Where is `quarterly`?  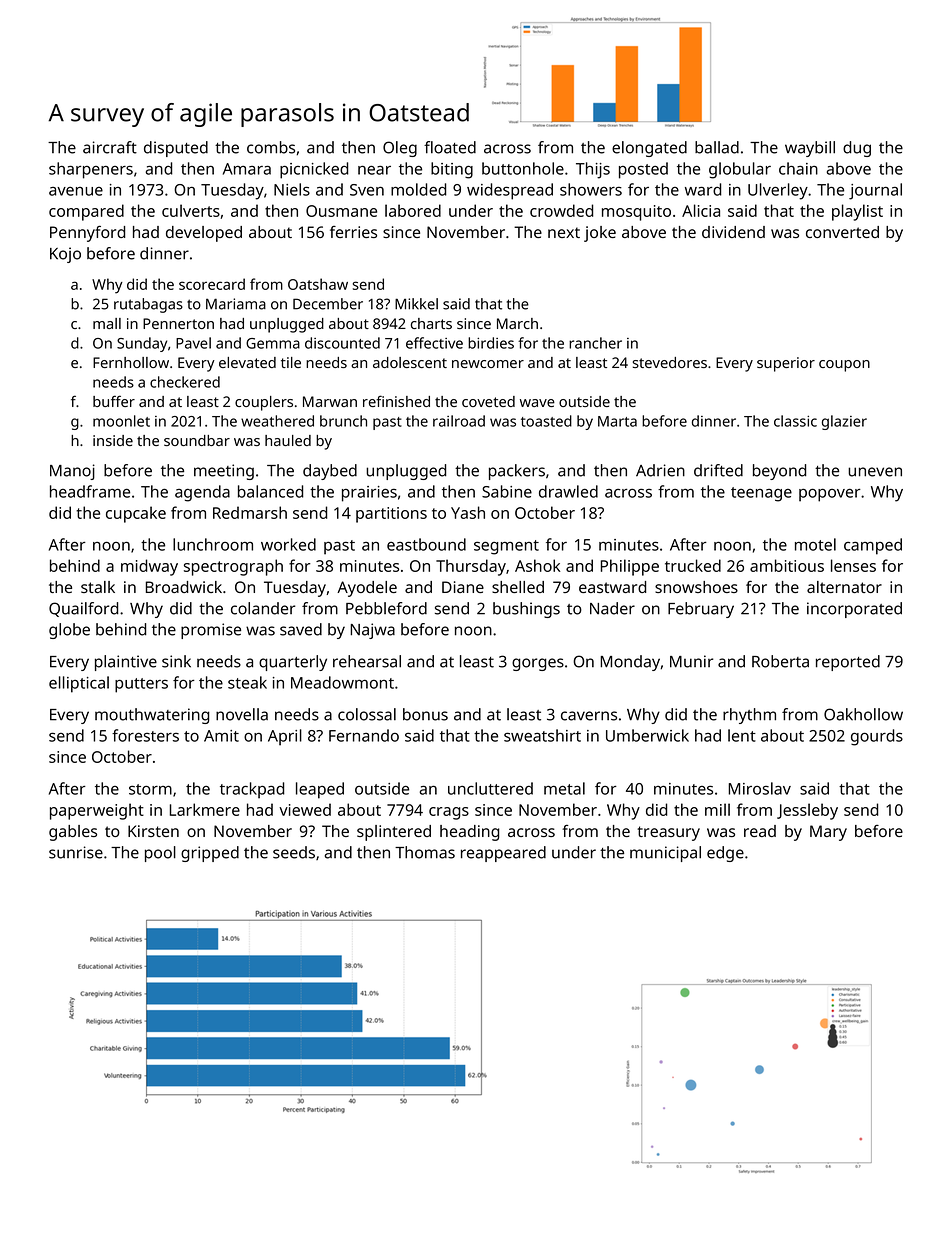 quarterly is located at coordinates (293, 663).
